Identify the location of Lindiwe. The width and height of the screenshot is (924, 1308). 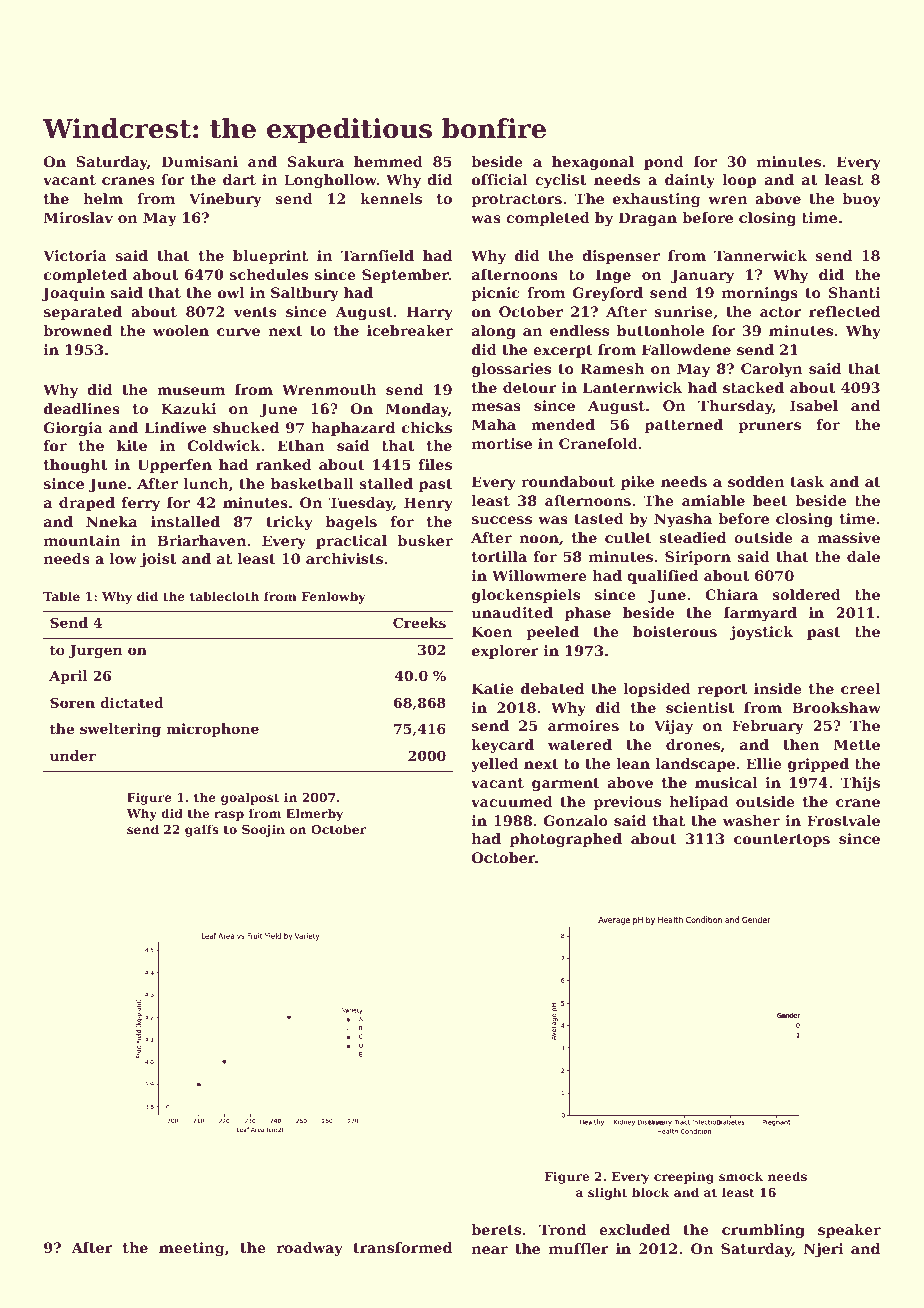
(175, 427).
